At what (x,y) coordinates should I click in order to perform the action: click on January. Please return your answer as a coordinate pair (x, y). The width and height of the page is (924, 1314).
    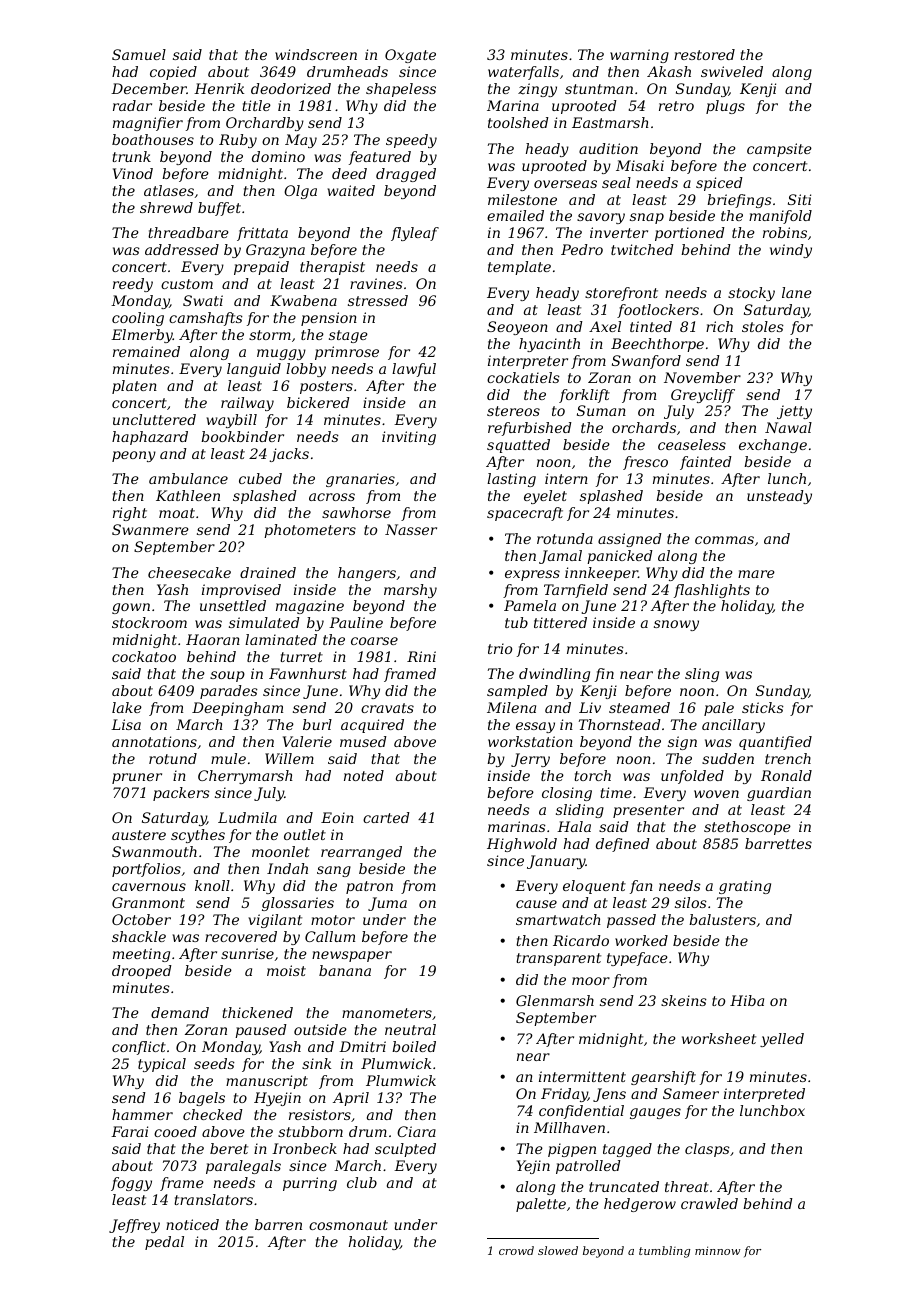
    Looking at the image, I should click on (556, 862).
